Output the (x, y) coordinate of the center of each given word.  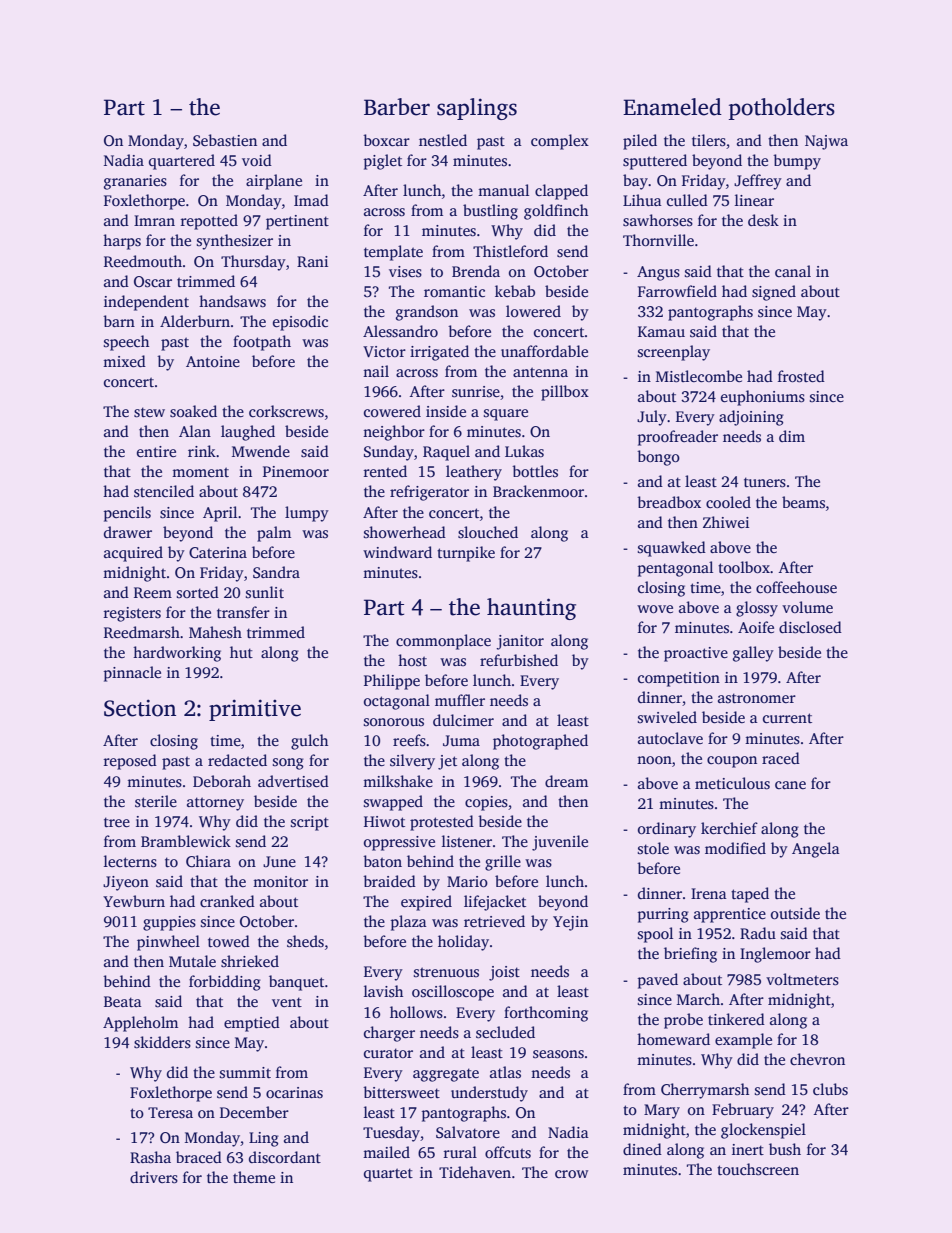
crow (571, 1174)
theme (254, 1177)
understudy (489, 1094)
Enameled (672, 107)
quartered (182, 162)
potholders (782, 109)
